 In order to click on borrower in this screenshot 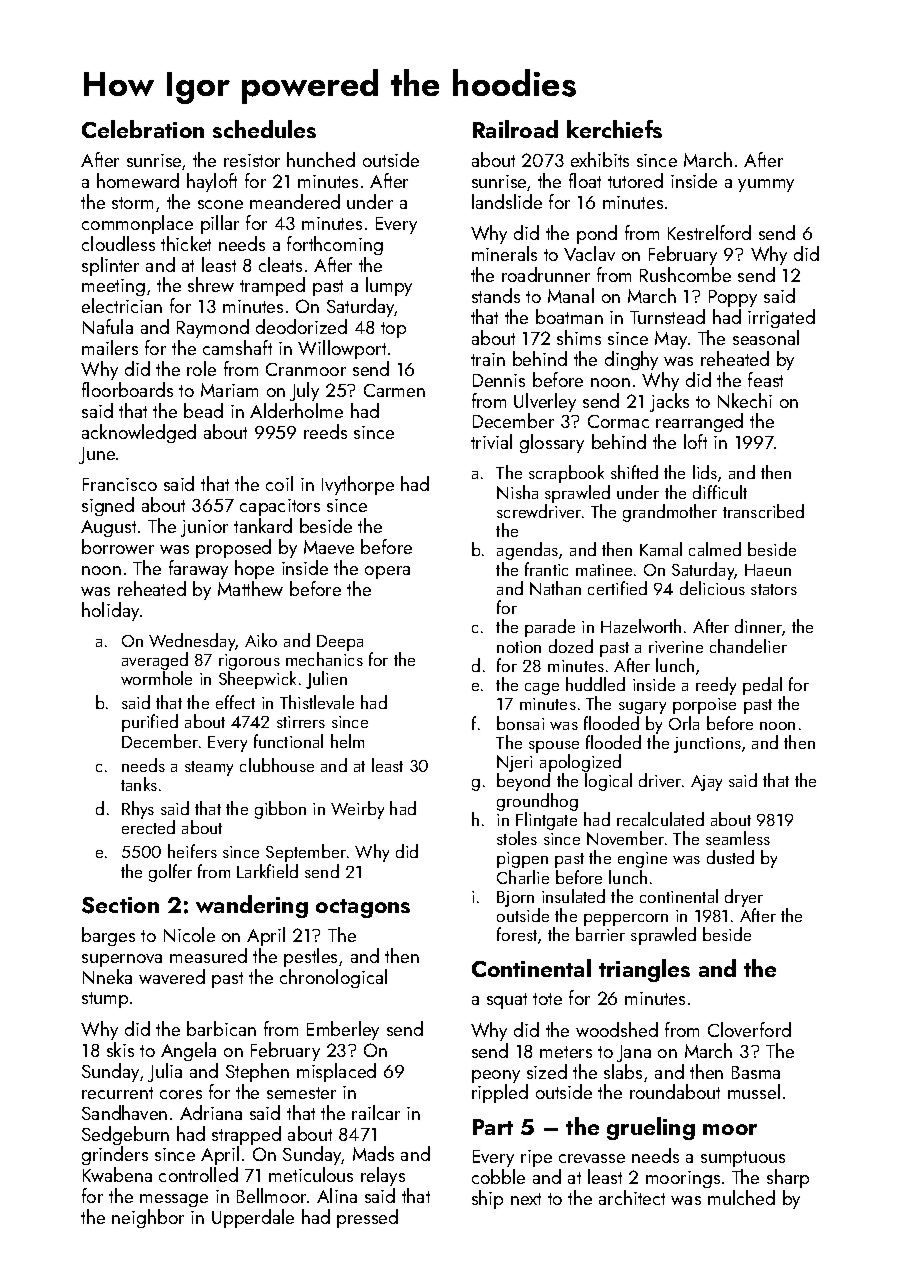, I will do `click(118, 546)`.
